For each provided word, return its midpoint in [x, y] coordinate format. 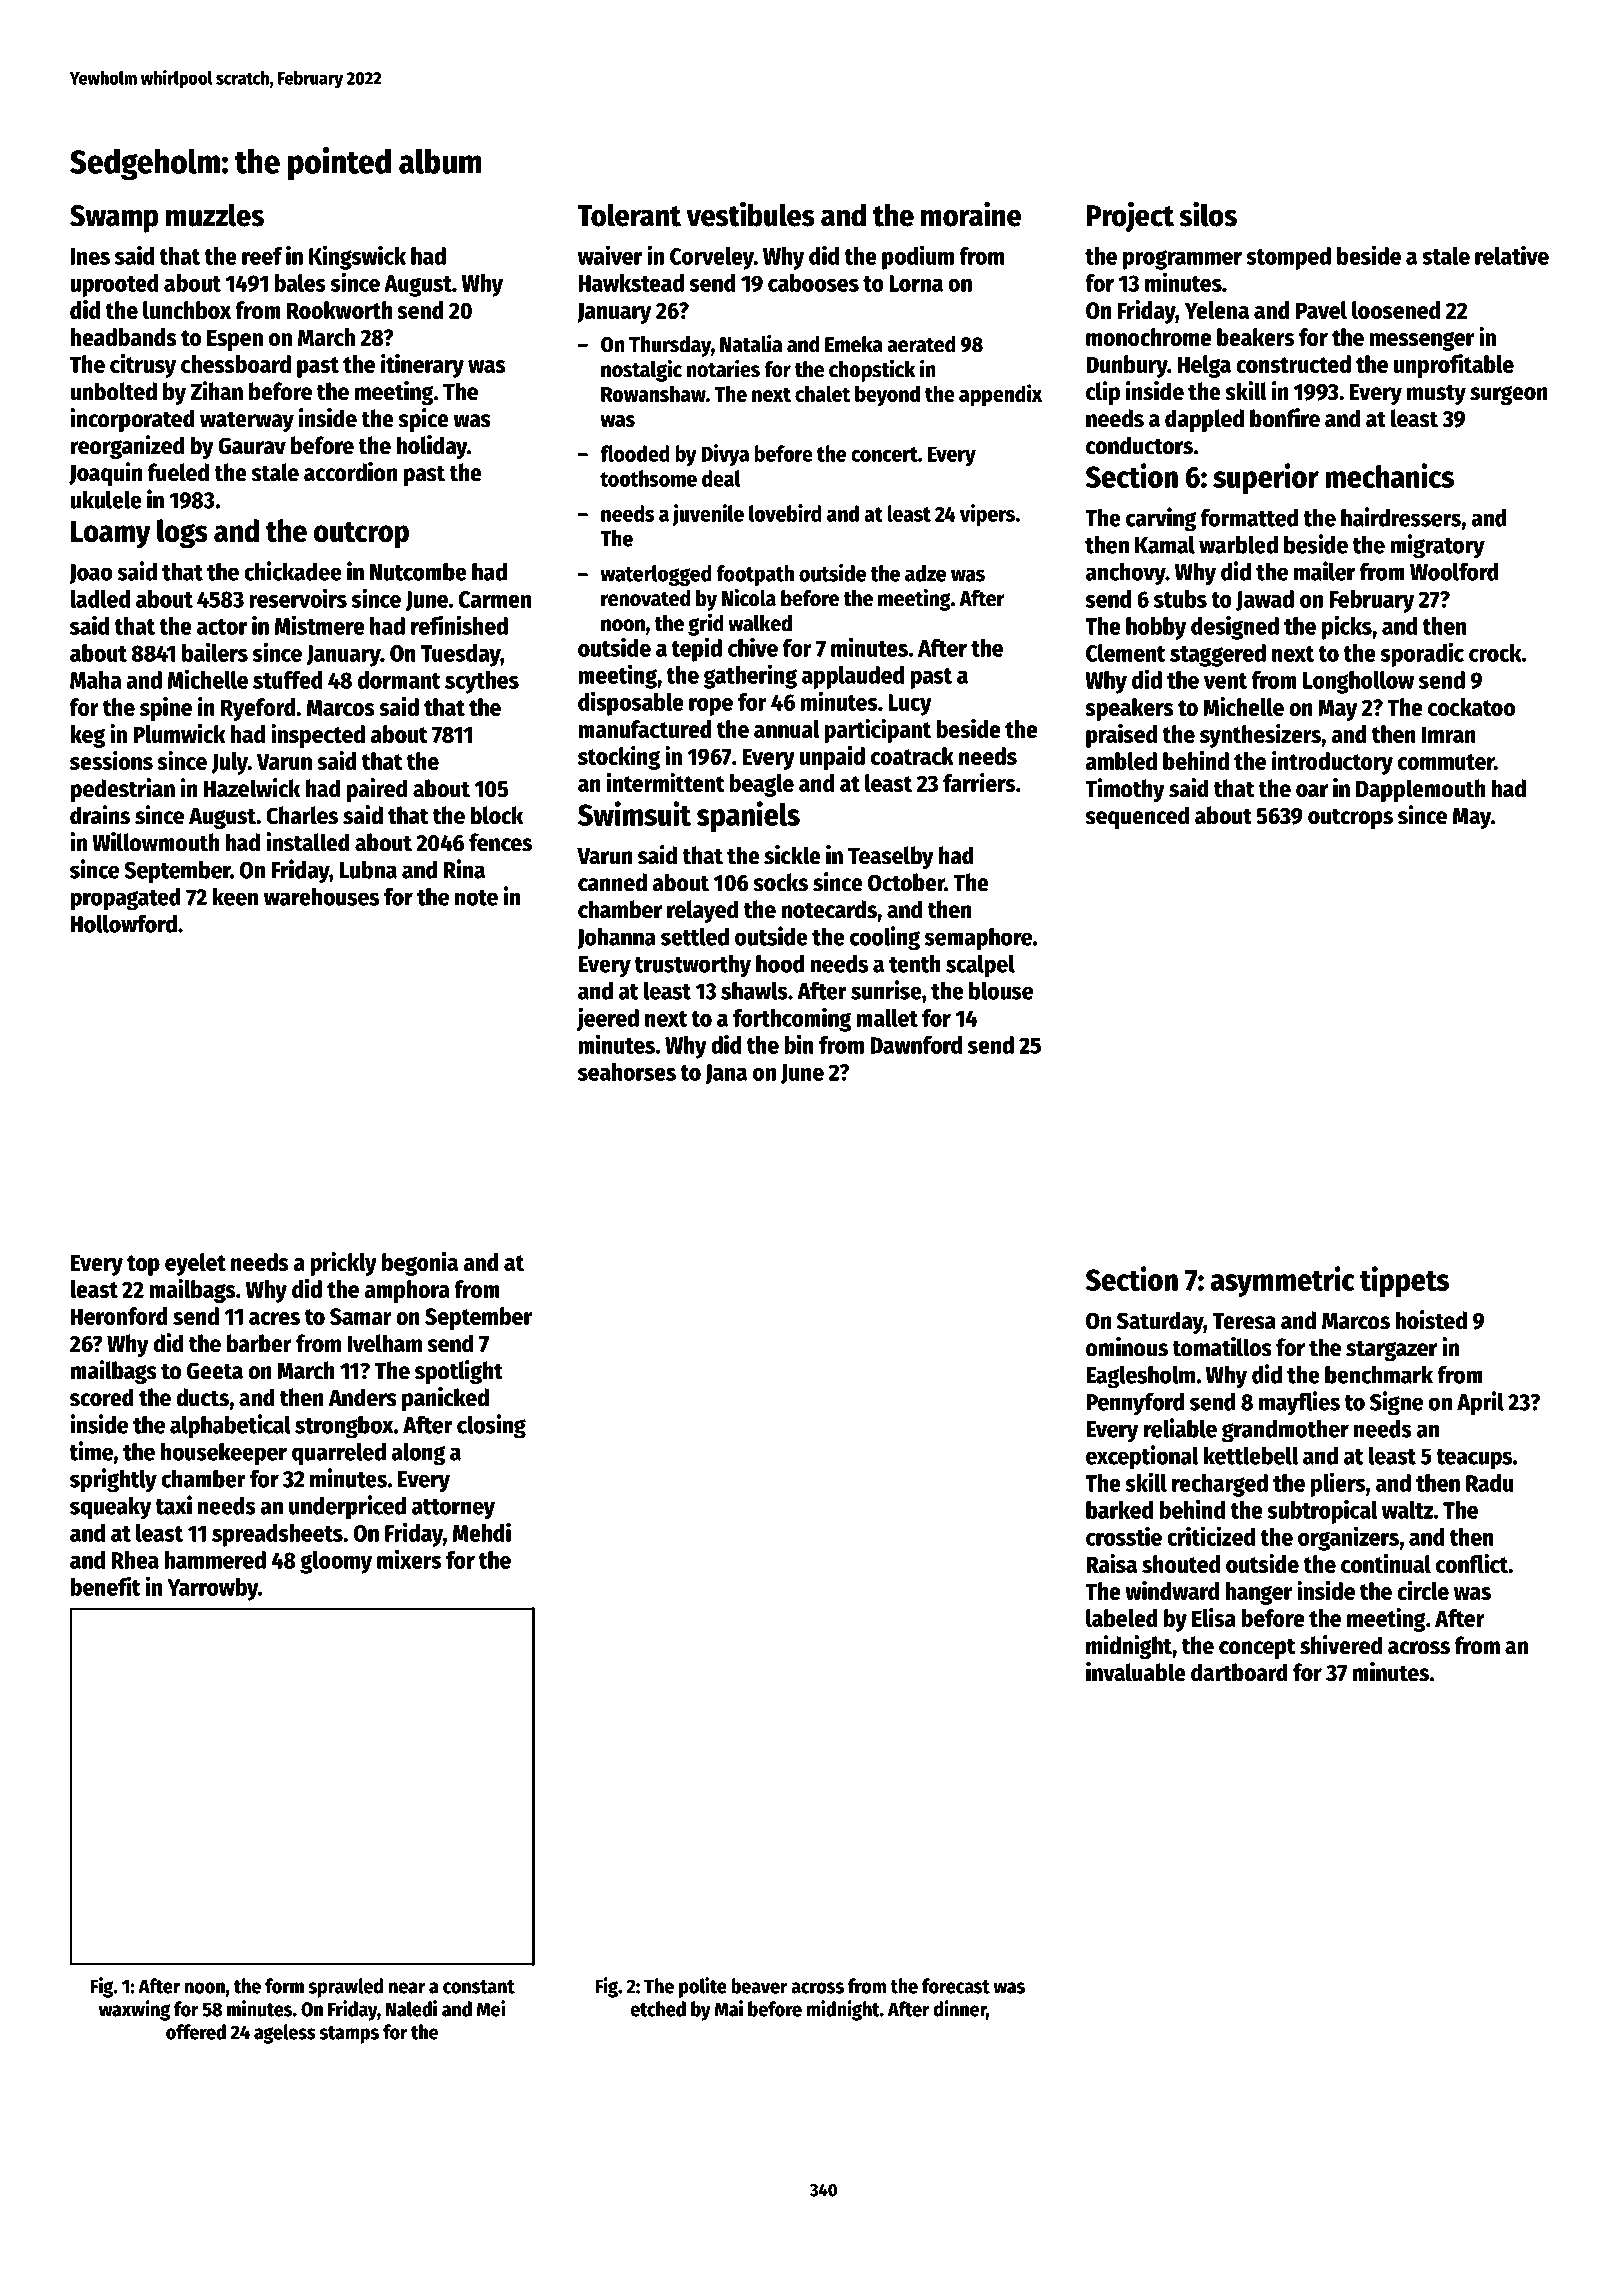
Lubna [368, 869]
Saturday [1160, 1322]
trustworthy [693, 966]
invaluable [1136, 1672]
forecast [956, 1986]
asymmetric [1282, 1281]
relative [1512, 255]
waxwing [134, 2010]
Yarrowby [212, 1589]
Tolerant [629, 215]
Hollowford [124, 923]
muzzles [215, 215]
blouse [1001, 990]
